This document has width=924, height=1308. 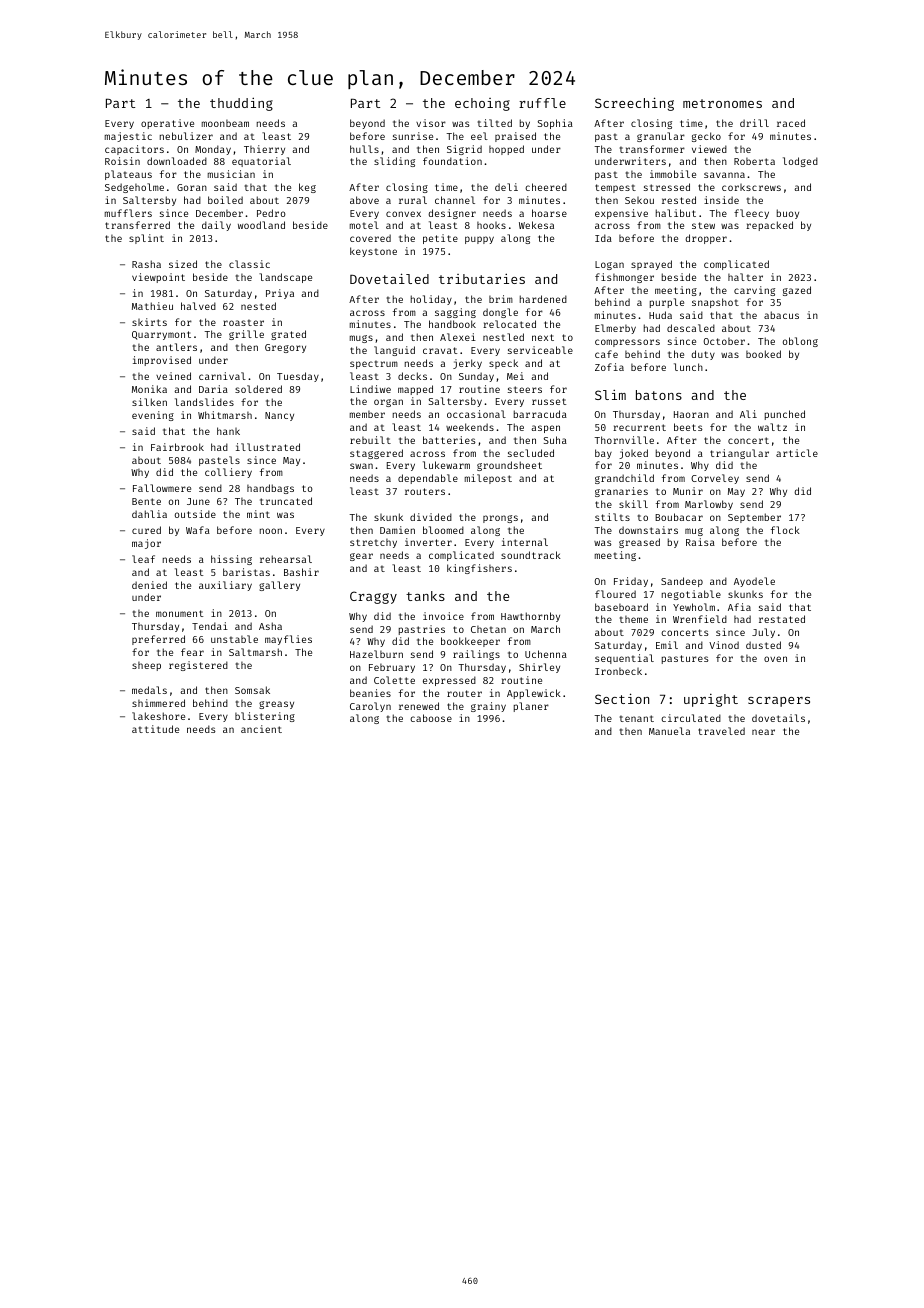 What do you see at coordinates (149, 322) in the document?
I see `skirts` at bounding box center [149, 322].
